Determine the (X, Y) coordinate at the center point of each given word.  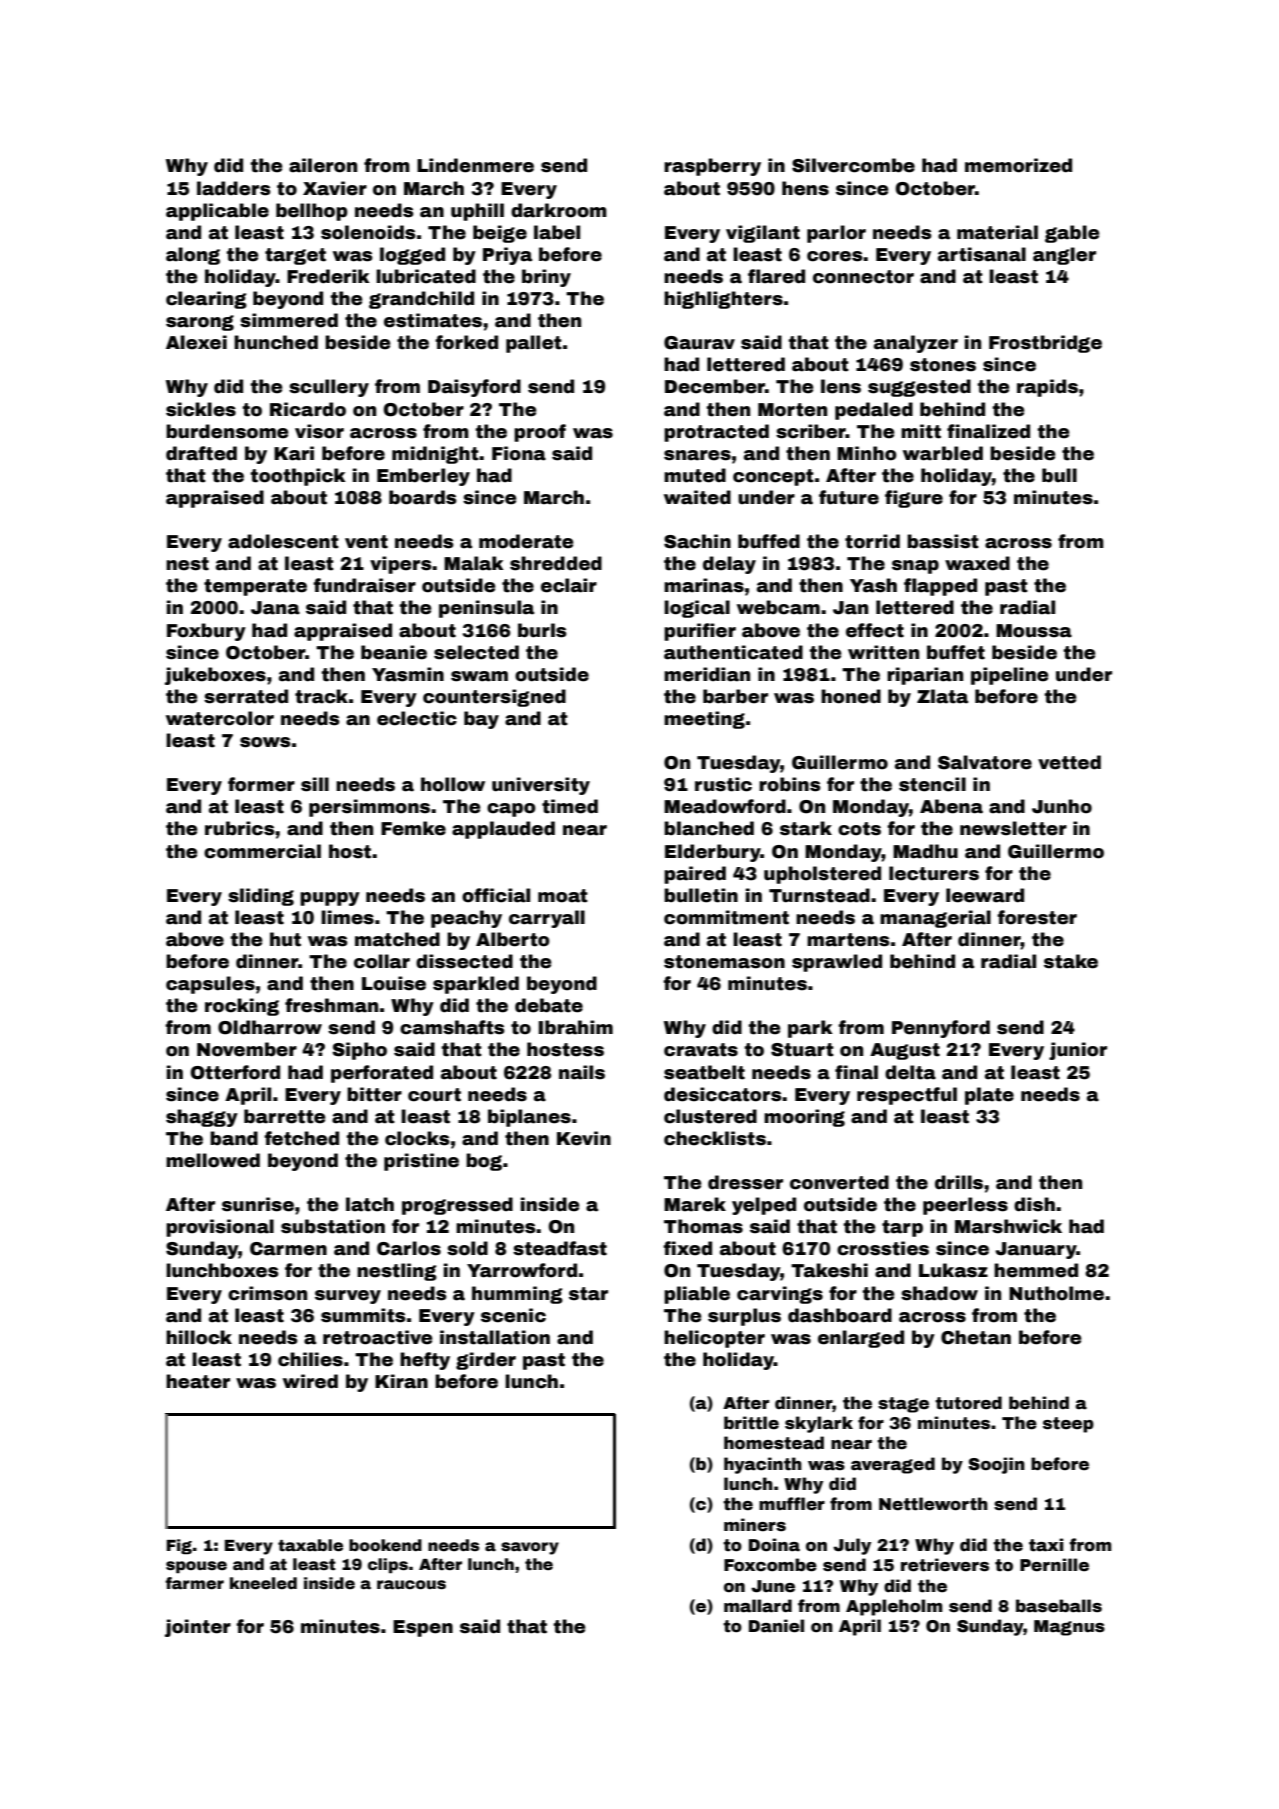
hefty (425, 1361)
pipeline (1010, 676)
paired (695, 875)
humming (517, 1295)
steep (1068, 1425)
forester (1037, 917)
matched (397, 939)
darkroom (559, 210)
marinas (704, 585)
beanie (394, 652)
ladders (234, 188)
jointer (198, 1628)
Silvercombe (853, 165)
